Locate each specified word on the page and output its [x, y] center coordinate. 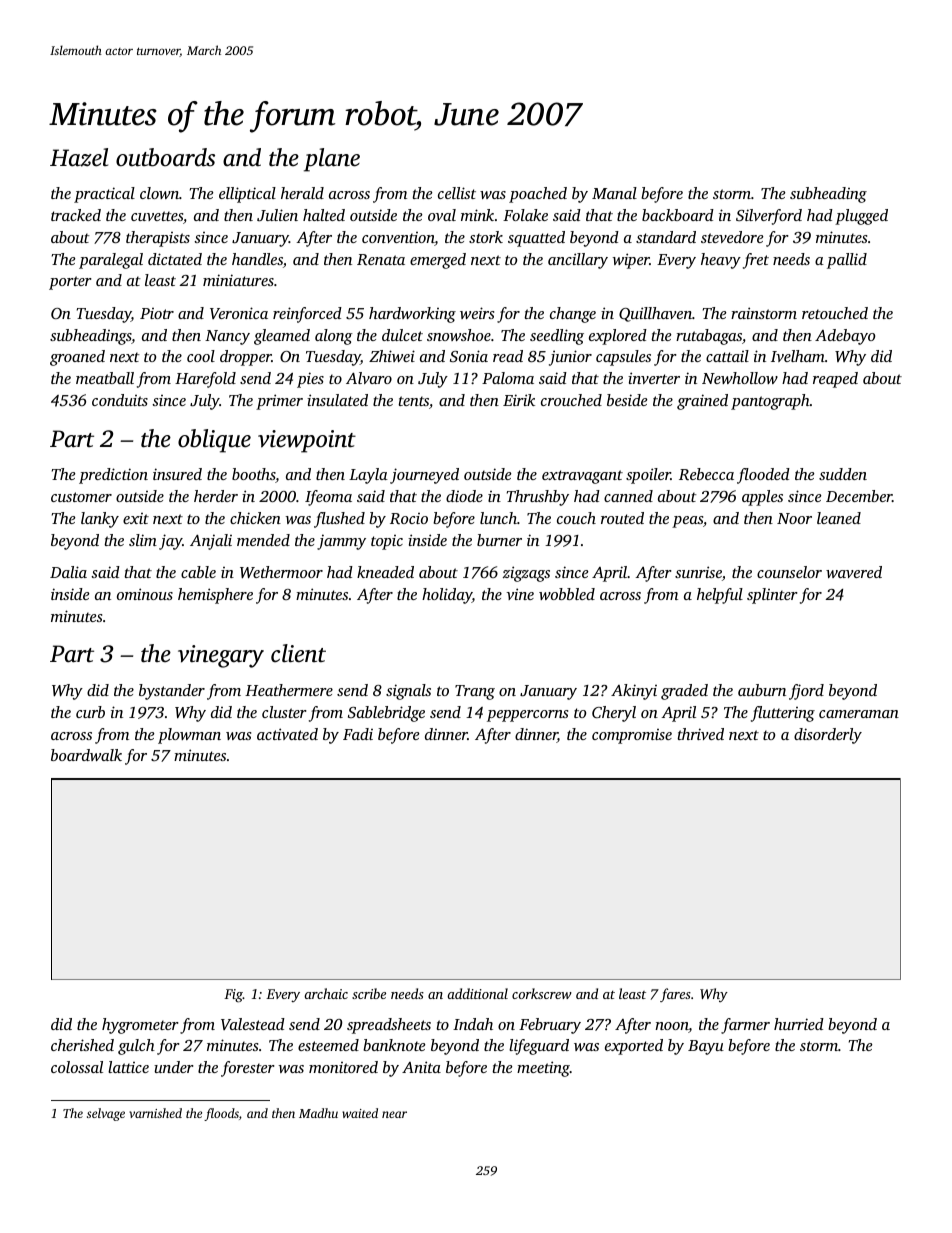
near [394, 1114]
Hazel [79, 157]
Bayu [706, 1047]
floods [221, 1114]
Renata [381, 259]
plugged [861, 217]
